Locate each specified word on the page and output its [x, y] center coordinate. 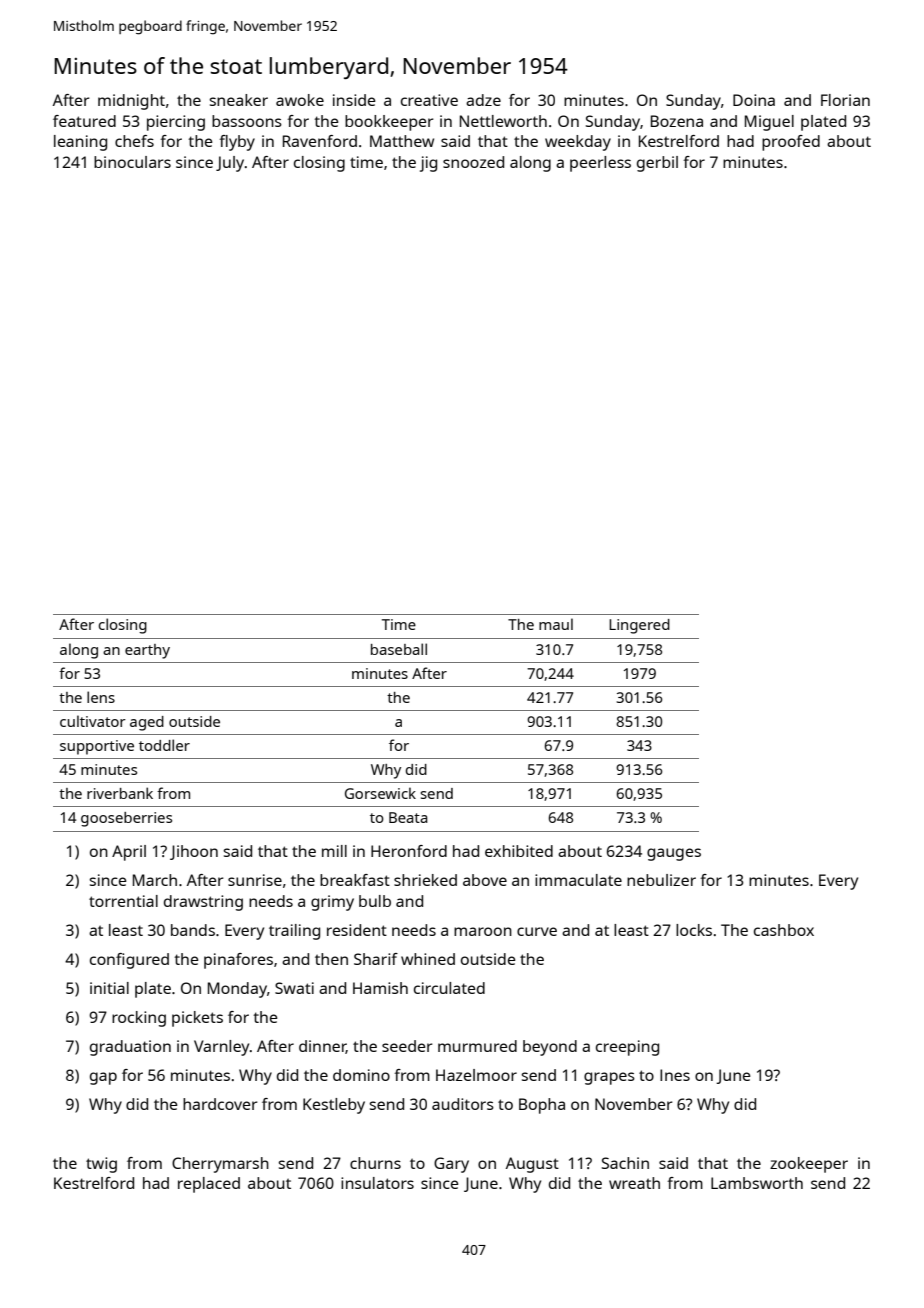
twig [101, 1165]
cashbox [784, 930]
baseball [399, 649]
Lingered [639, 626]
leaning [80, 143]
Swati [294, 988]
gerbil [657, 164]
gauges [674, 854]
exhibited [519, 851]
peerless [600, 164]
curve [537, 931]
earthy [147, 651]
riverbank [120, 793]
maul [556, 624]
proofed [791, 143]
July [230, 164]
